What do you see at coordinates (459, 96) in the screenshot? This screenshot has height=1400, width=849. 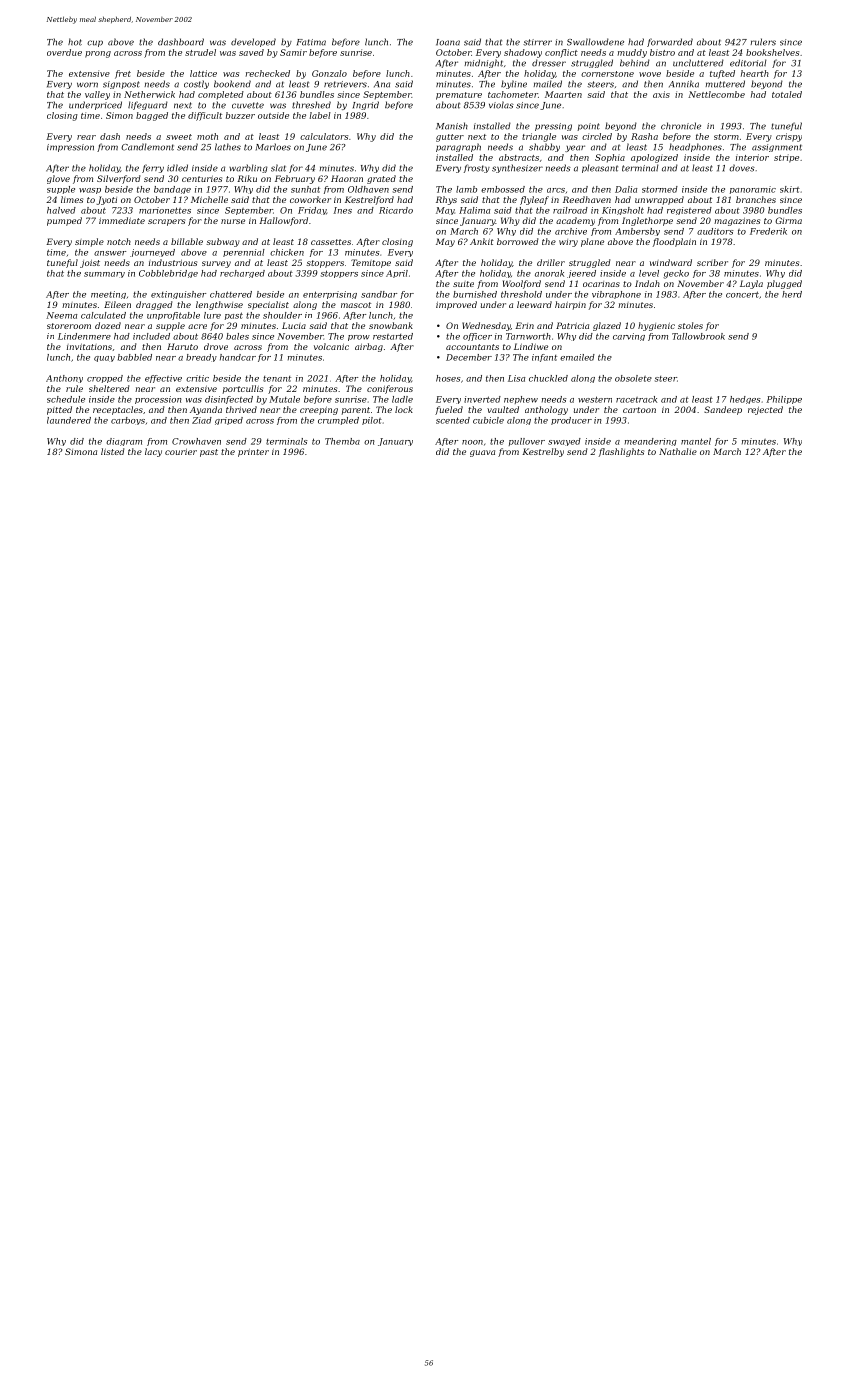 I see `premature` at bounding box center [459, 96].
